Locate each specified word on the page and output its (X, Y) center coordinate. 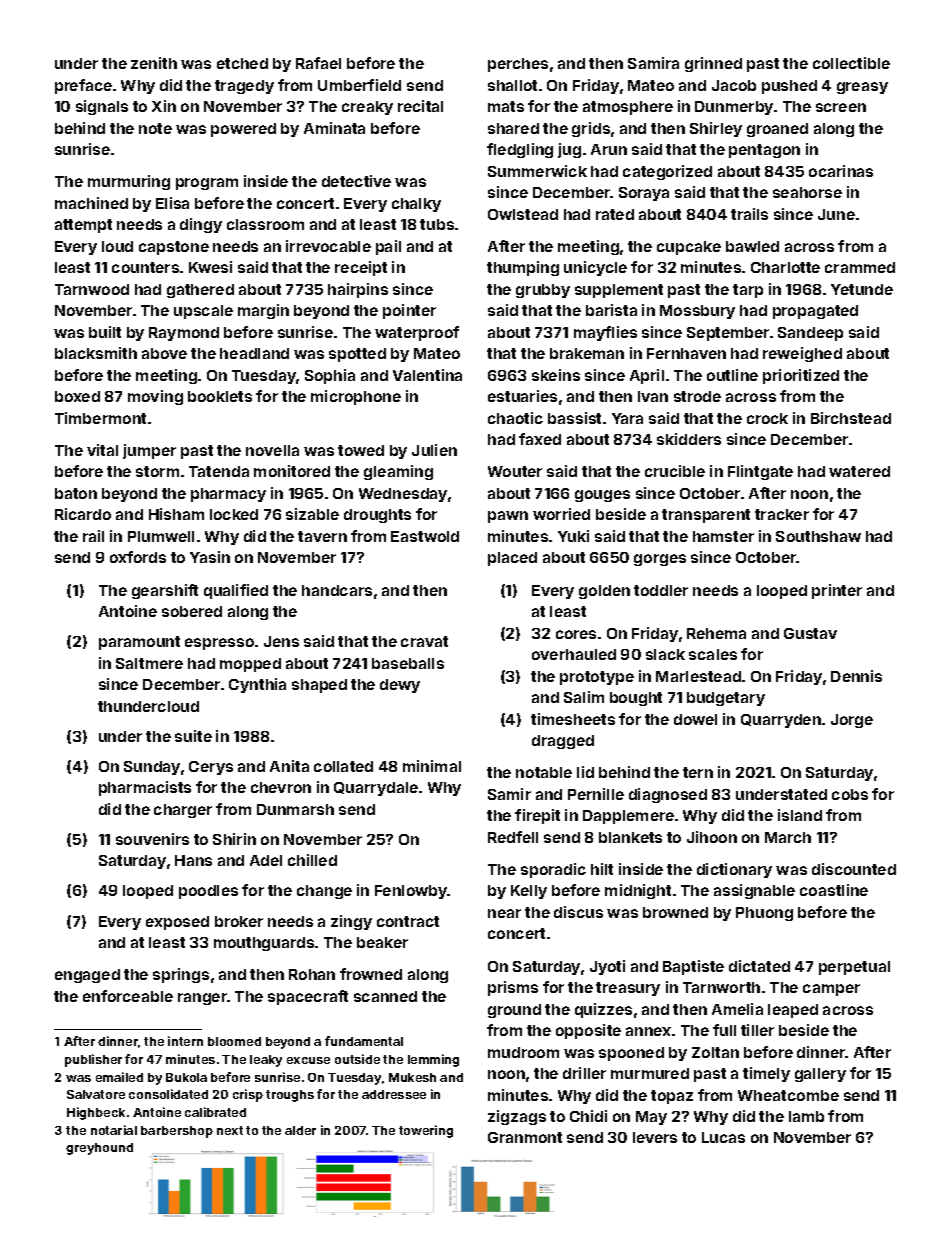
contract (408, 921)
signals (102, 107)
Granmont (525, 1137)
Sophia (330, 376)
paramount (139, 643)
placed (512, 559)
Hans (193, 860)
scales (713, 654)
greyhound (99, 1149)
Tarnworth (721, 987)
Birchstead (851, 418)
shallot (512, 85)
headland (254, 353)
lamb (806, 1116)
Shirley (716, 129)
